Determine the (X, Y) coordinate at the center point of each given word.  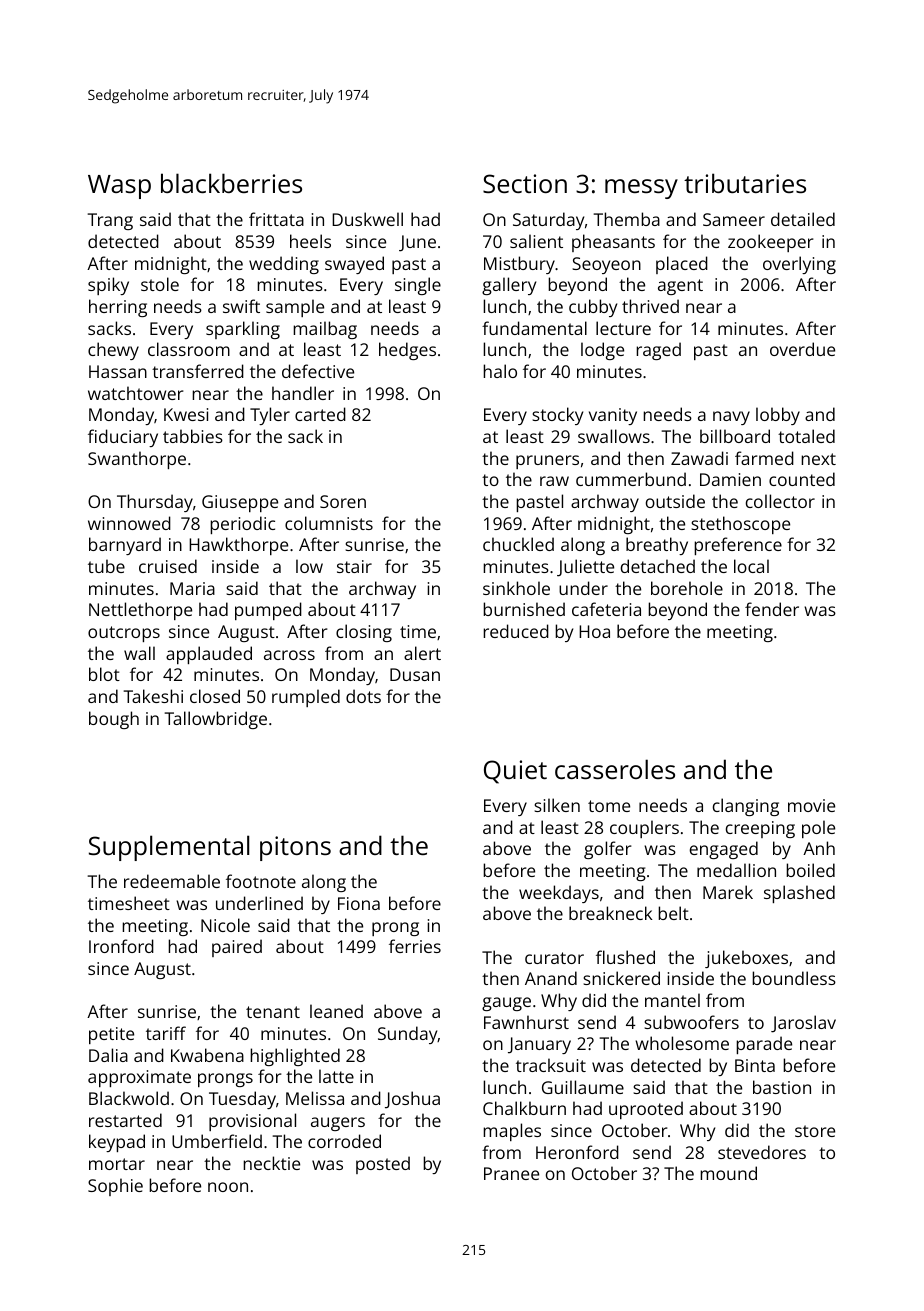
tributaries (745, 183)
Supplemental (169, 848)
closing (364, 633)
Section (525, 183)
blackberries (231, 183)
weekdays (559, 894)
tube (106, 566)
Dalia (108, 1055)
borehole (687, 588)
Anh (819, 848)
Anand (551, 978)
